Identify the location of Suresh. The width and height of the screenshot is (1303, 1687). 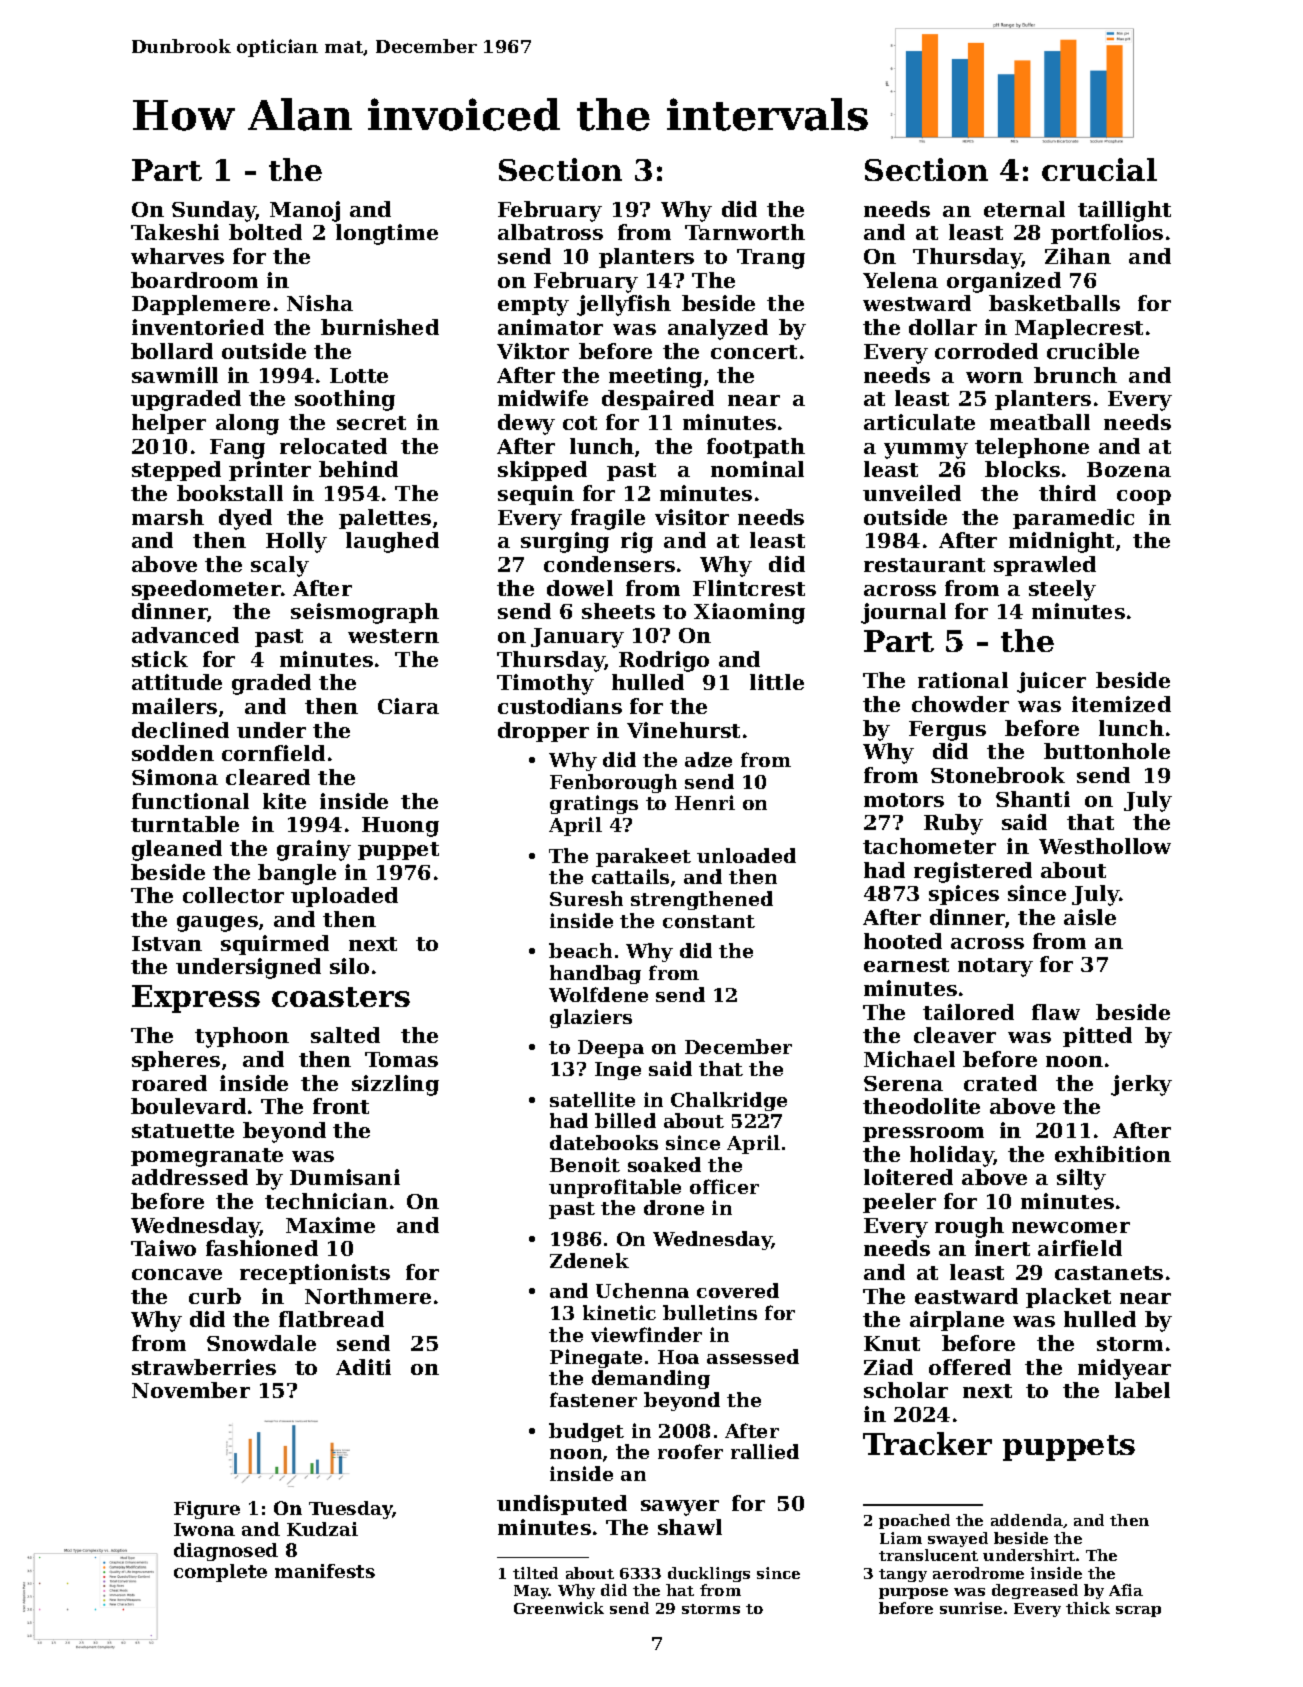
(586, 898).
